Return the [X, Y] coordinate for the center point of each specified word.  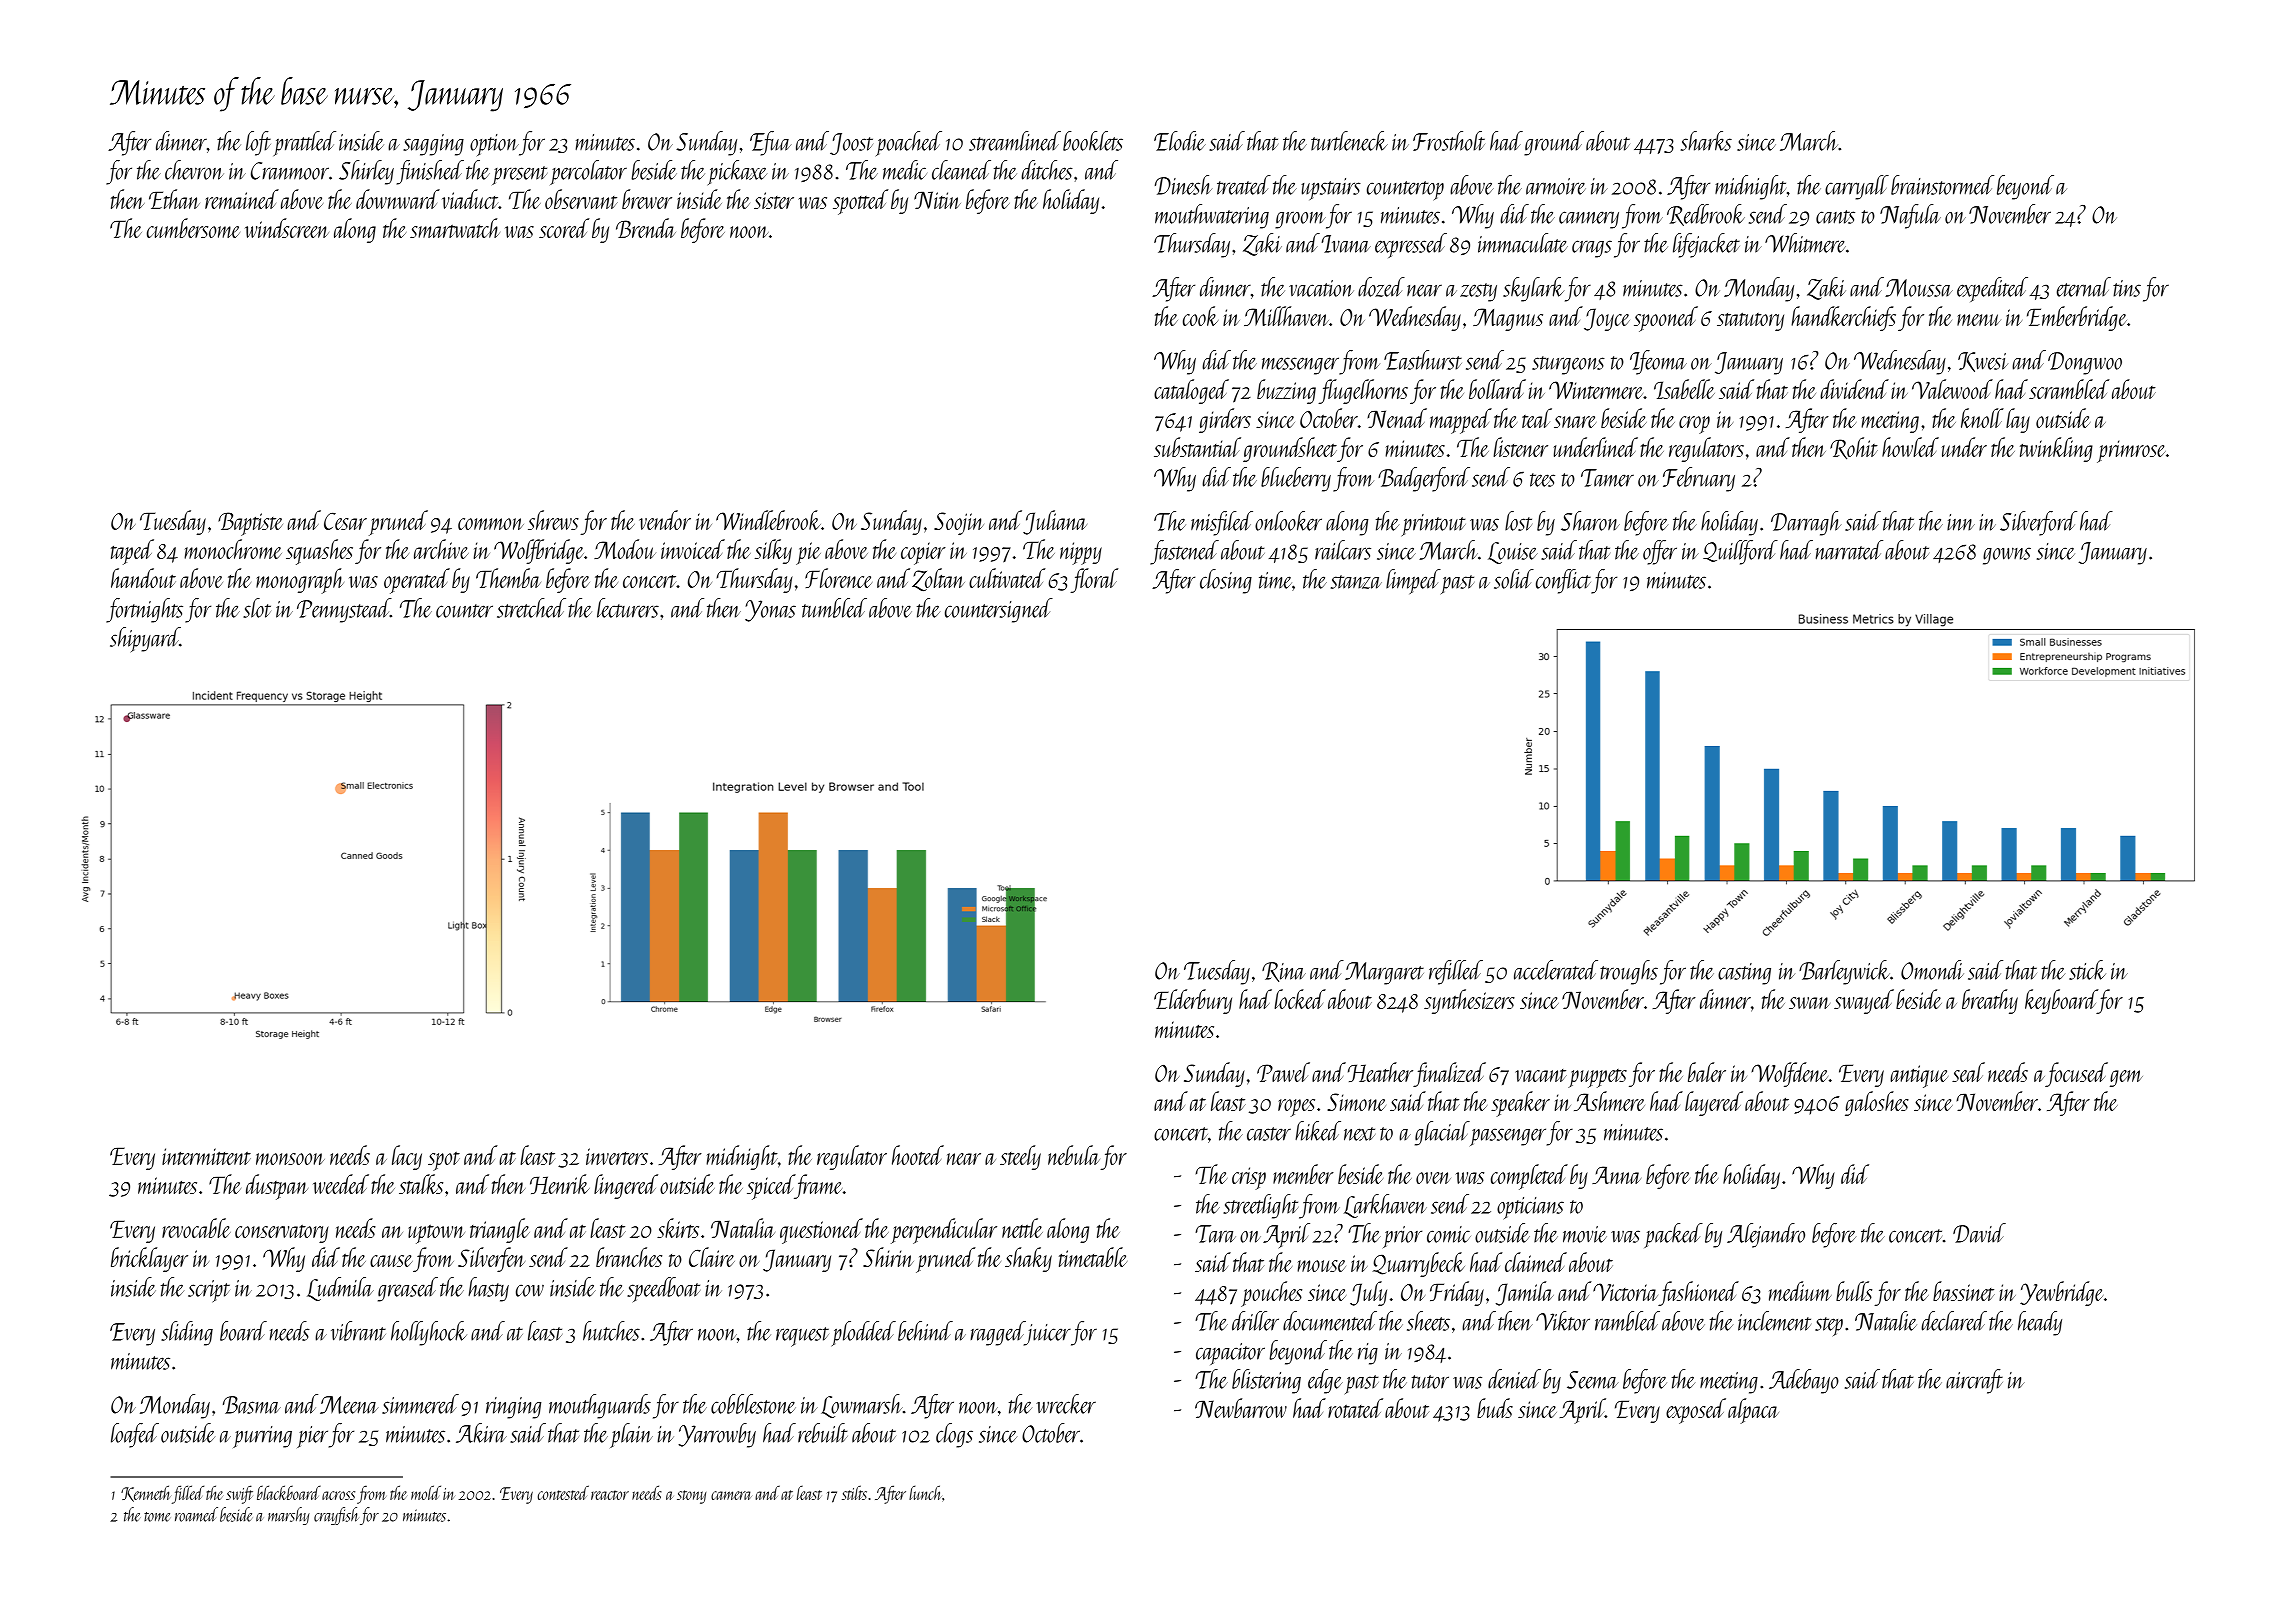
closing [1226, 581]
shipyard [145, 639]
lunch [925, 1492]
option [494, 145]
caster [1269, 1134]
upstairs [1331, 189]
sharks [1706, 141]
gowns [2007, 556]
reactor [610, 1495]
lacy [407, 1157]
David [1979, 1233]
